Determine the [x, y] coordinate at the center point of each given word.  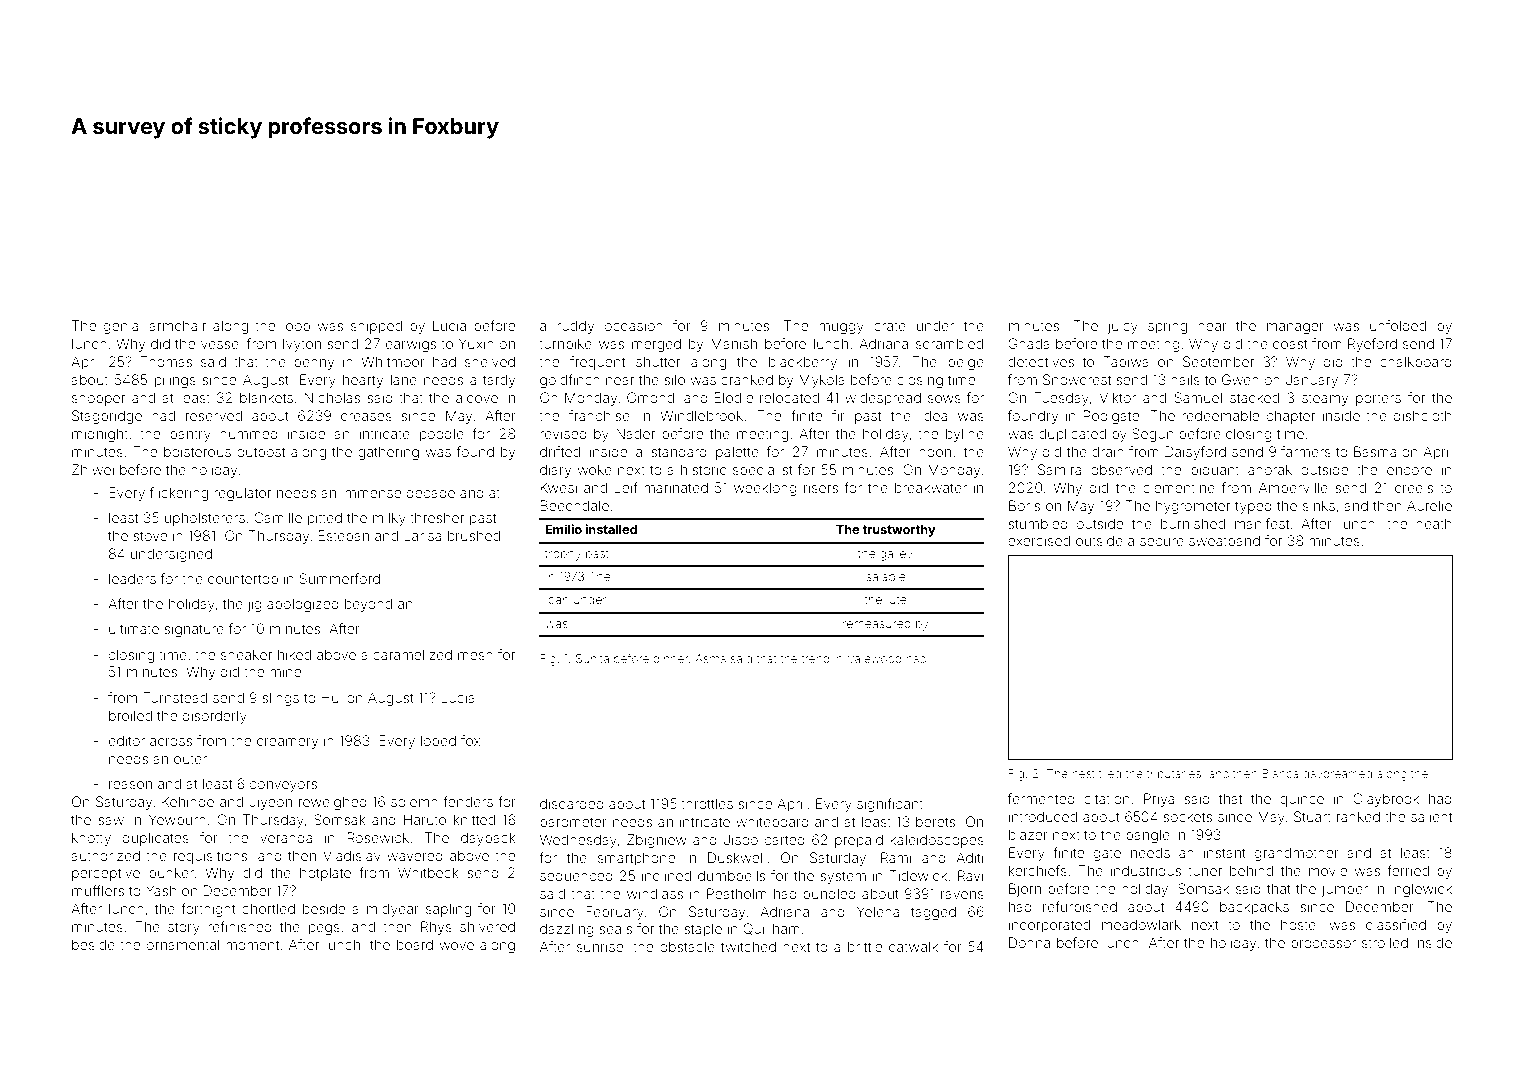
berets [935, 821]
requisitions [210, 857]
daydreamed [1337, 775]
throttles [707, 803]
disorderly [215, 717]
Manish [734, 343]
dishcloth [1423, 415]
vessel [221, 344]
